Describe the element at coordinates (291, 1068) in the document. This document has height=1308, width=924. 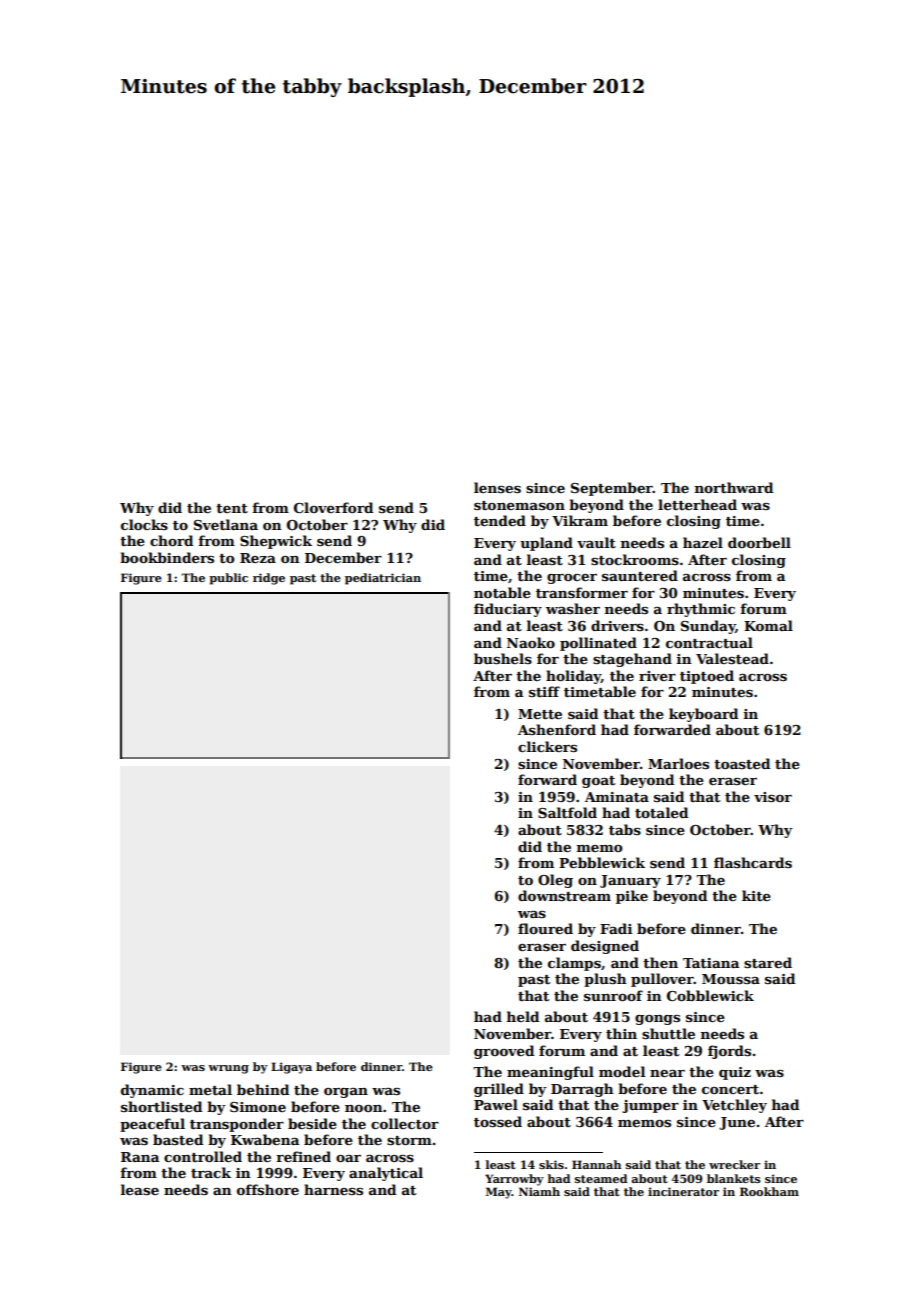
I see `Ligaya` at that location.
